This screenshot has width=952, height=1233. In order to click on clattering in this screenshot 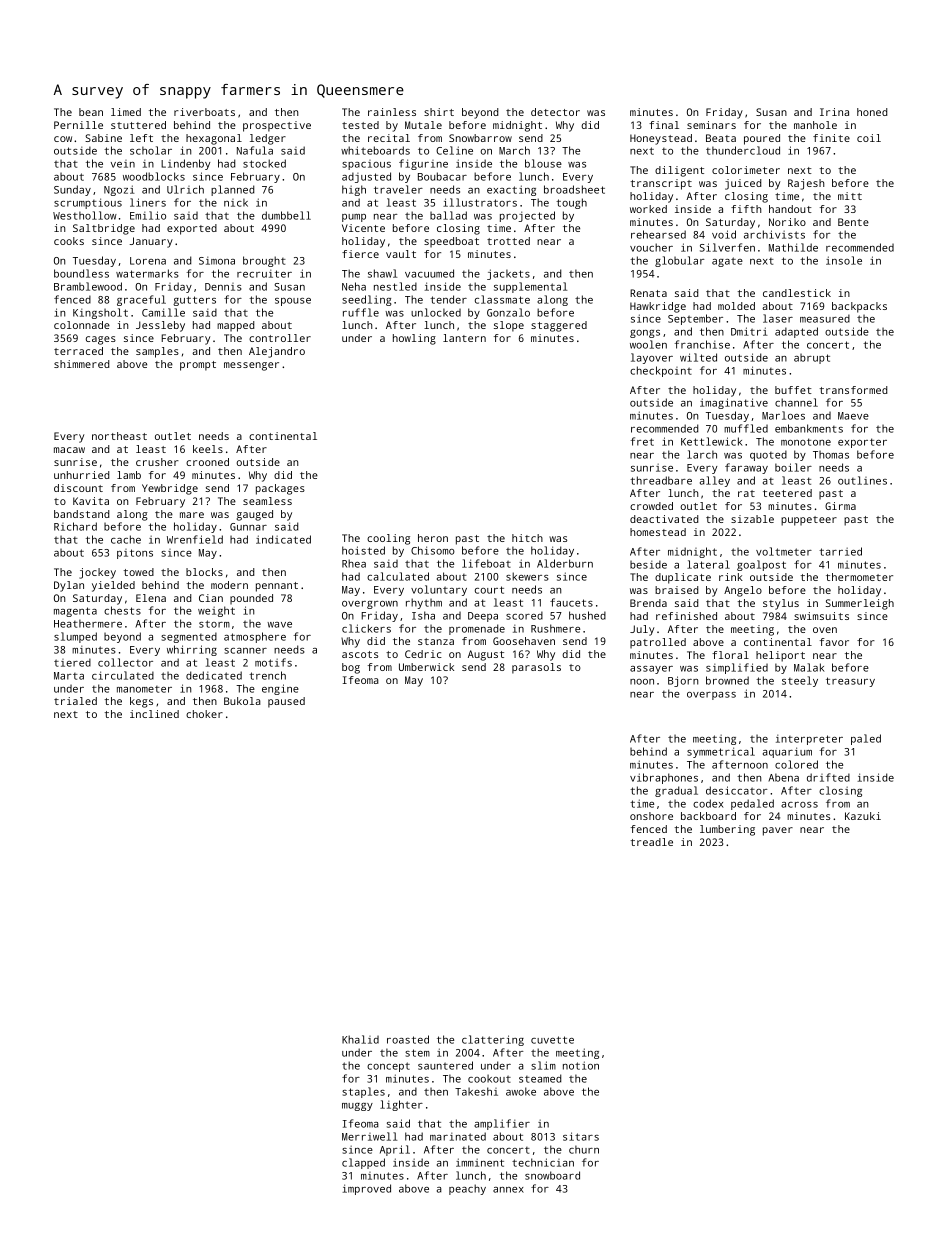, I will do `click(493, 1040)`.
